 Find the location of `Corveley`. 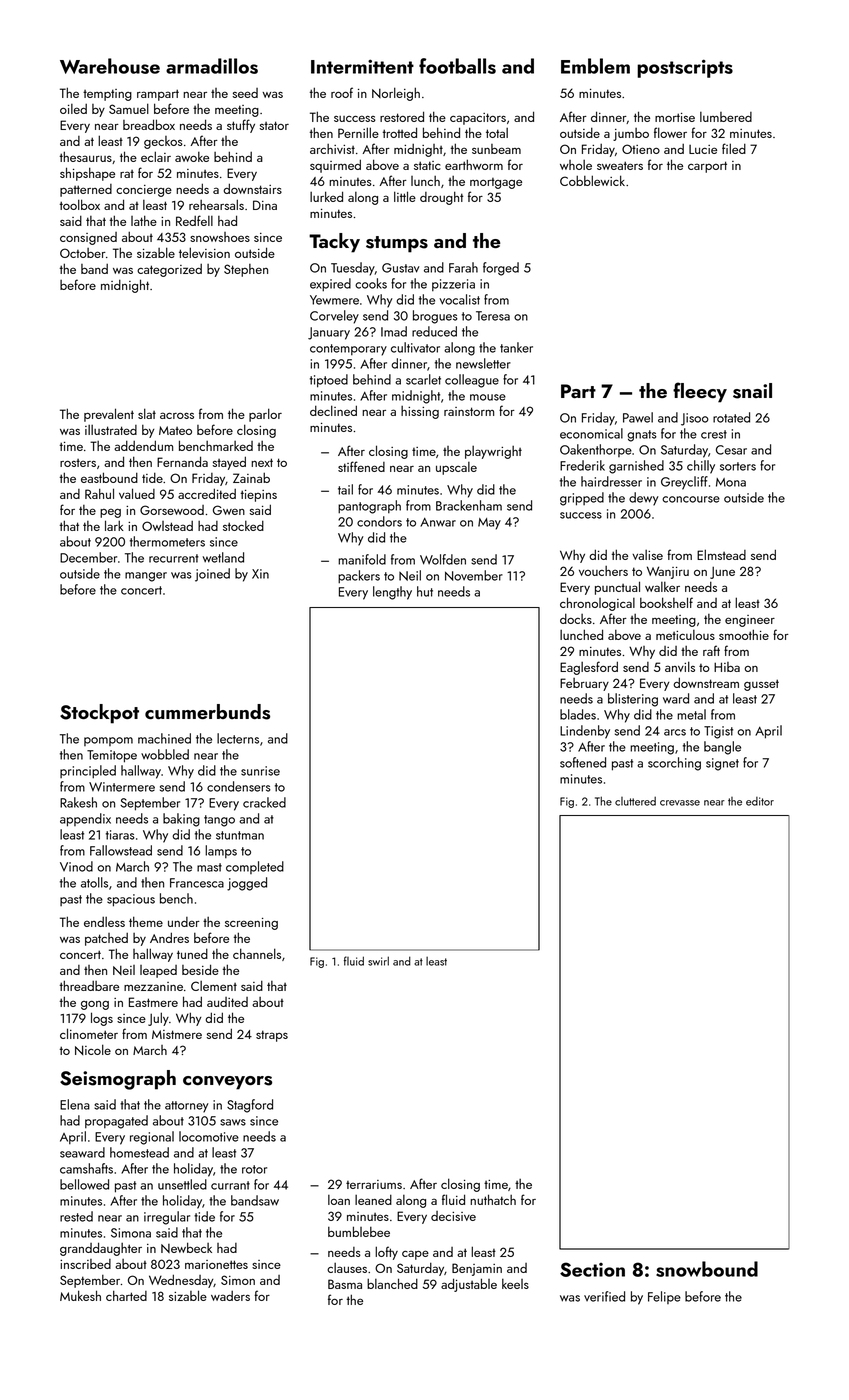

Corveley is located at coordinates (334, 317).
